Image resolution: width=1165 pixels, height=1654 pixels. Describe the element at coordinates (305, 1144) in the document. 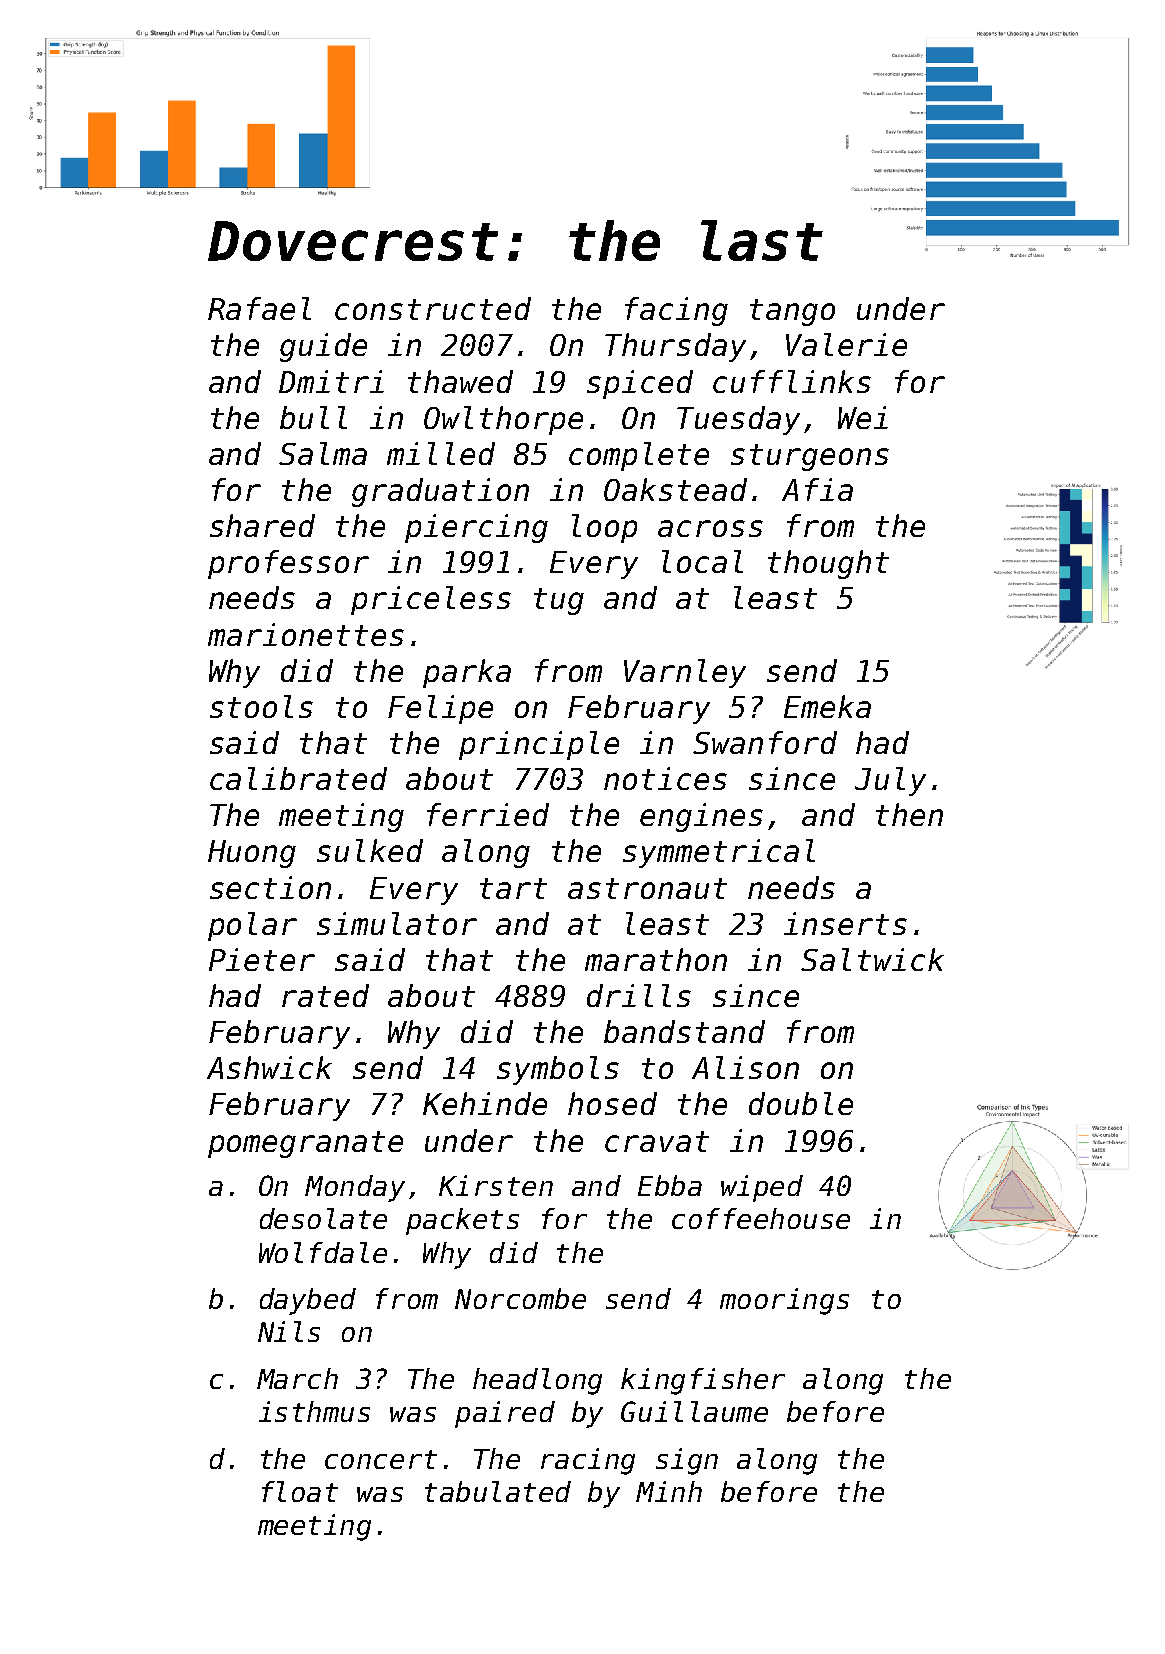

I see `pomegranate` at that location.
